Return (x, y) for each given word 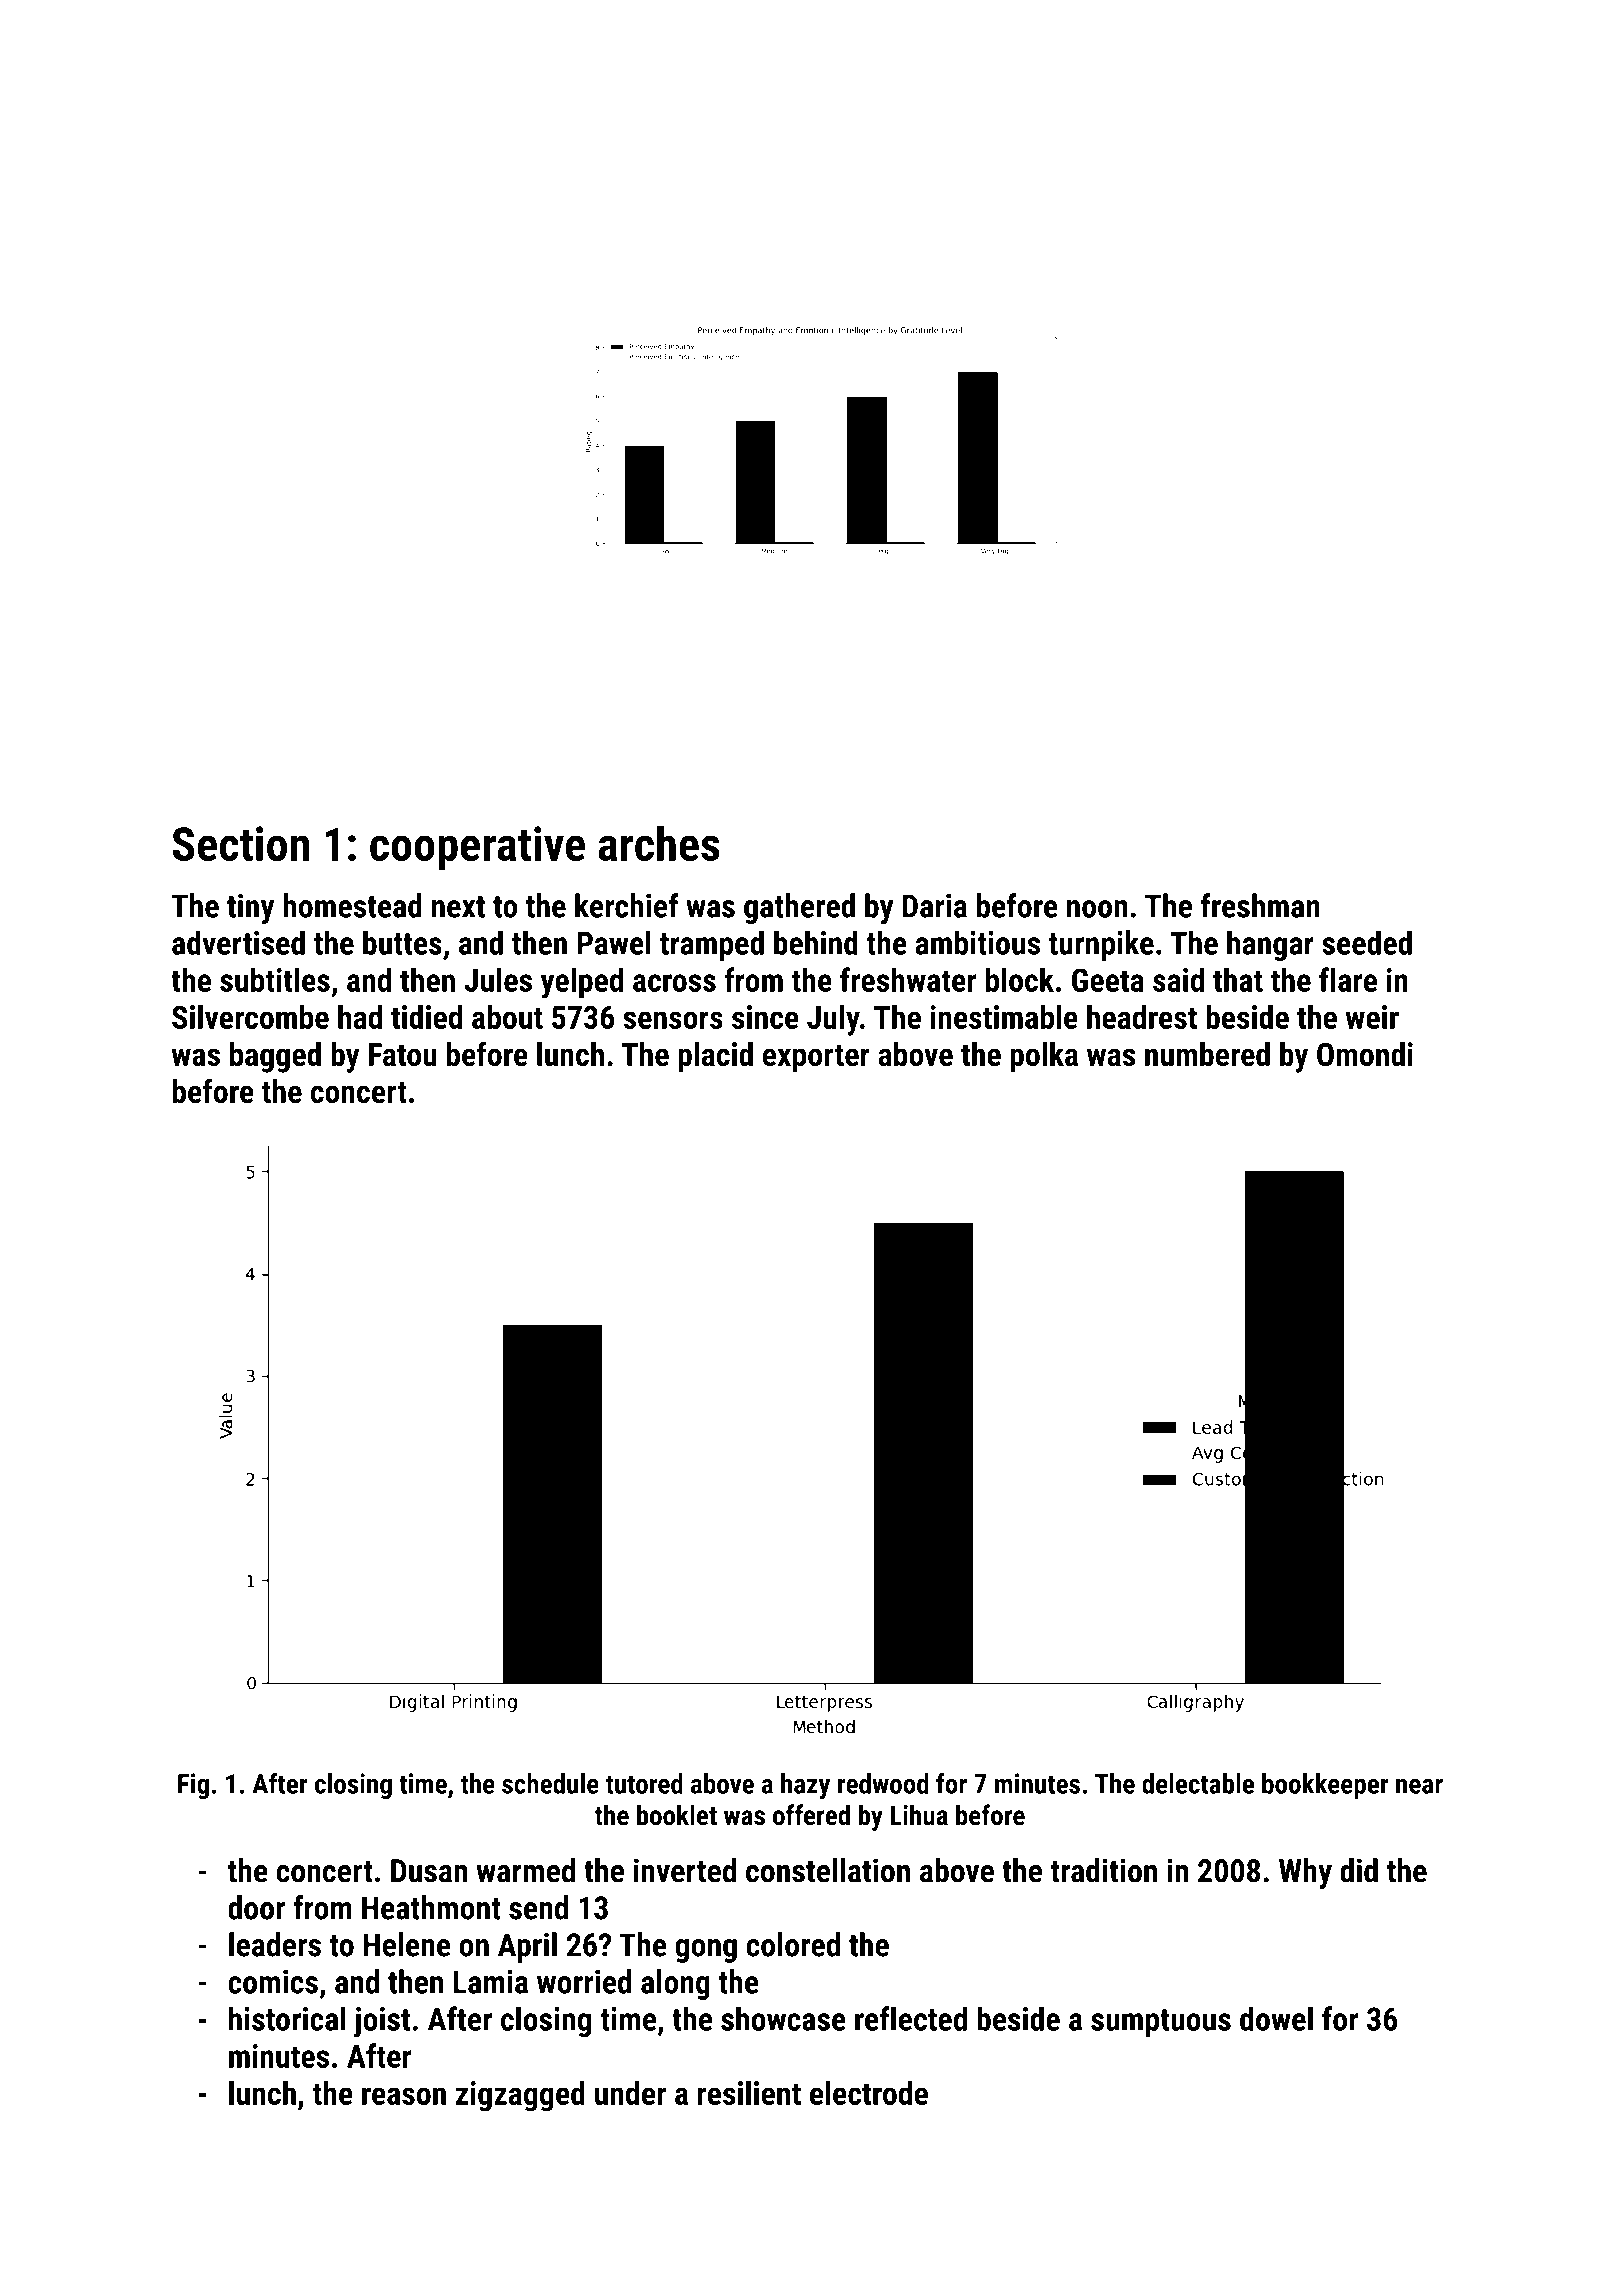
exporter (816, 1059)
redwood (883, 1783)
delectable (1198, 1783)
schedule (550, 1783)
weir (1372, 1017)
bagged (275, 1057)
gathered (799, 908)
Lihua (919, 1815)
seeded (1367, 942)
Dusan (429, 1871)
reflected (911, 2018)
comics (273, 1982)
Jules (498, 979)
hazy (805, 1786)
